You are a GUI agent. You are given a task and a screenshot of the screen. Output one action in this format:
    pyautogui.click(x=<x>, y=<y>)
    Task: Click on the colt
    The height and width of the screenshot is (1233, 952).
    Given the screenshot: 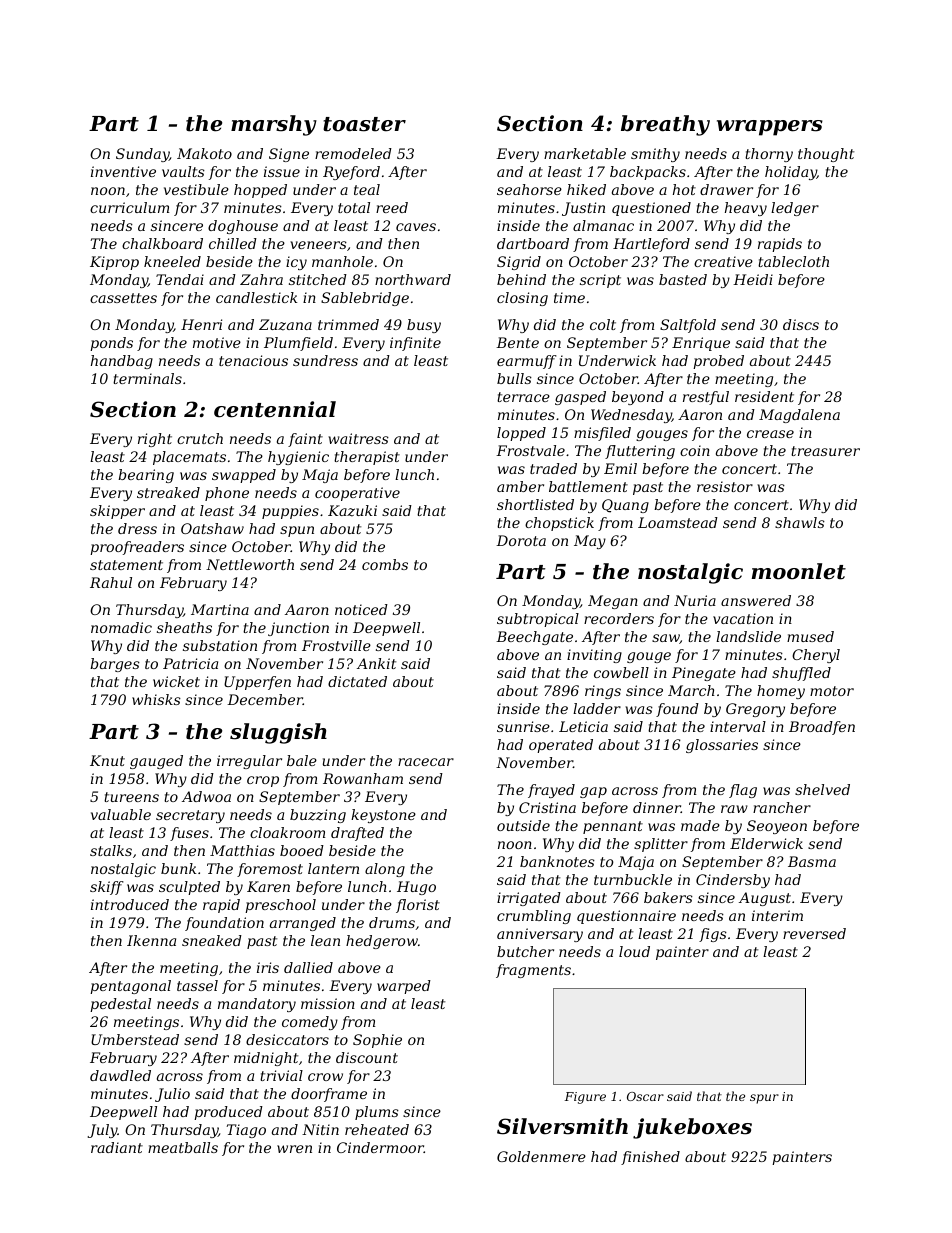 What is the action you would take?
    pyautogui.click(x=603, y=324)
